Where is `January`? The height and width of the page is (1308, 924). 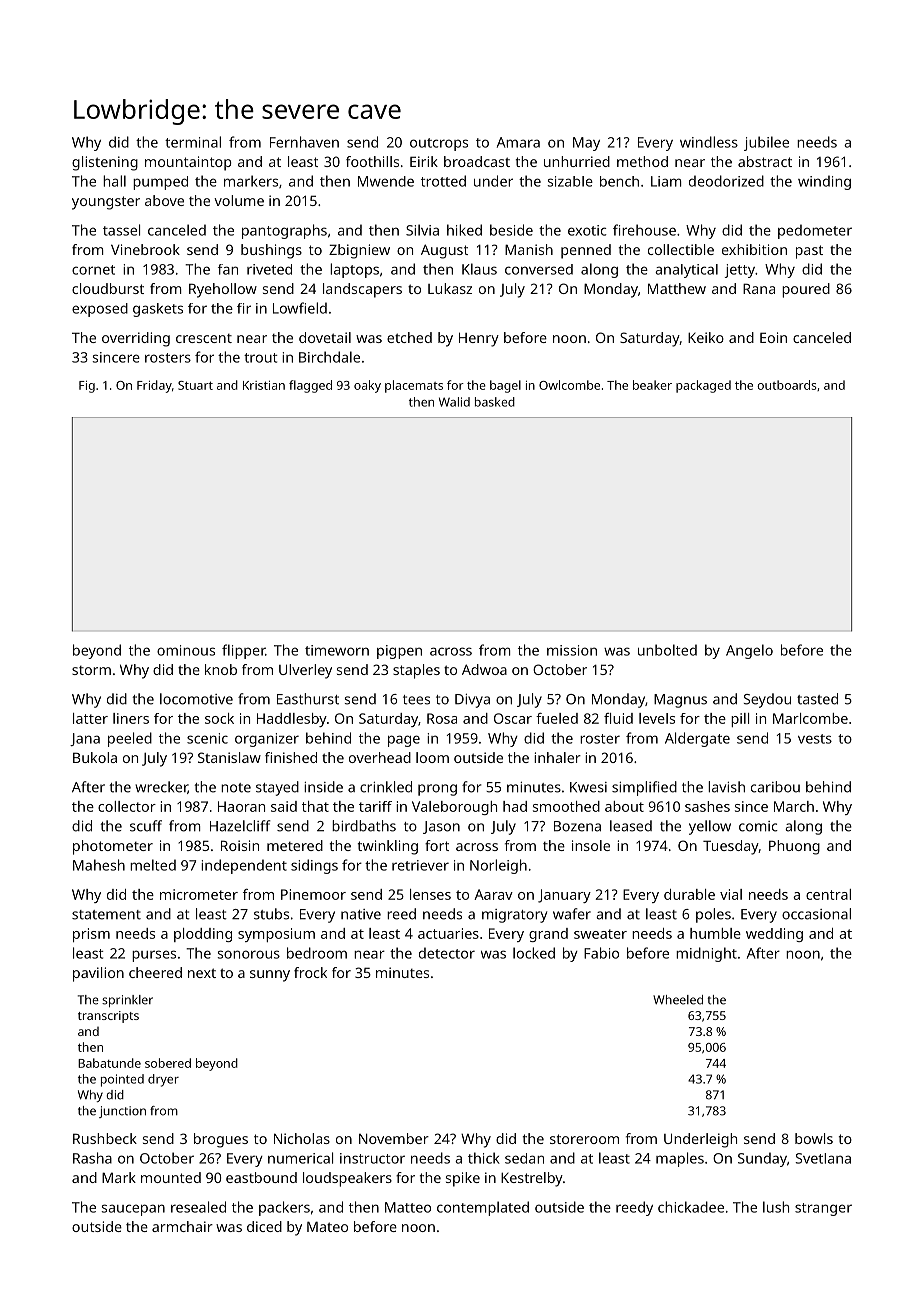 January is located at coordinates (564, 896).
